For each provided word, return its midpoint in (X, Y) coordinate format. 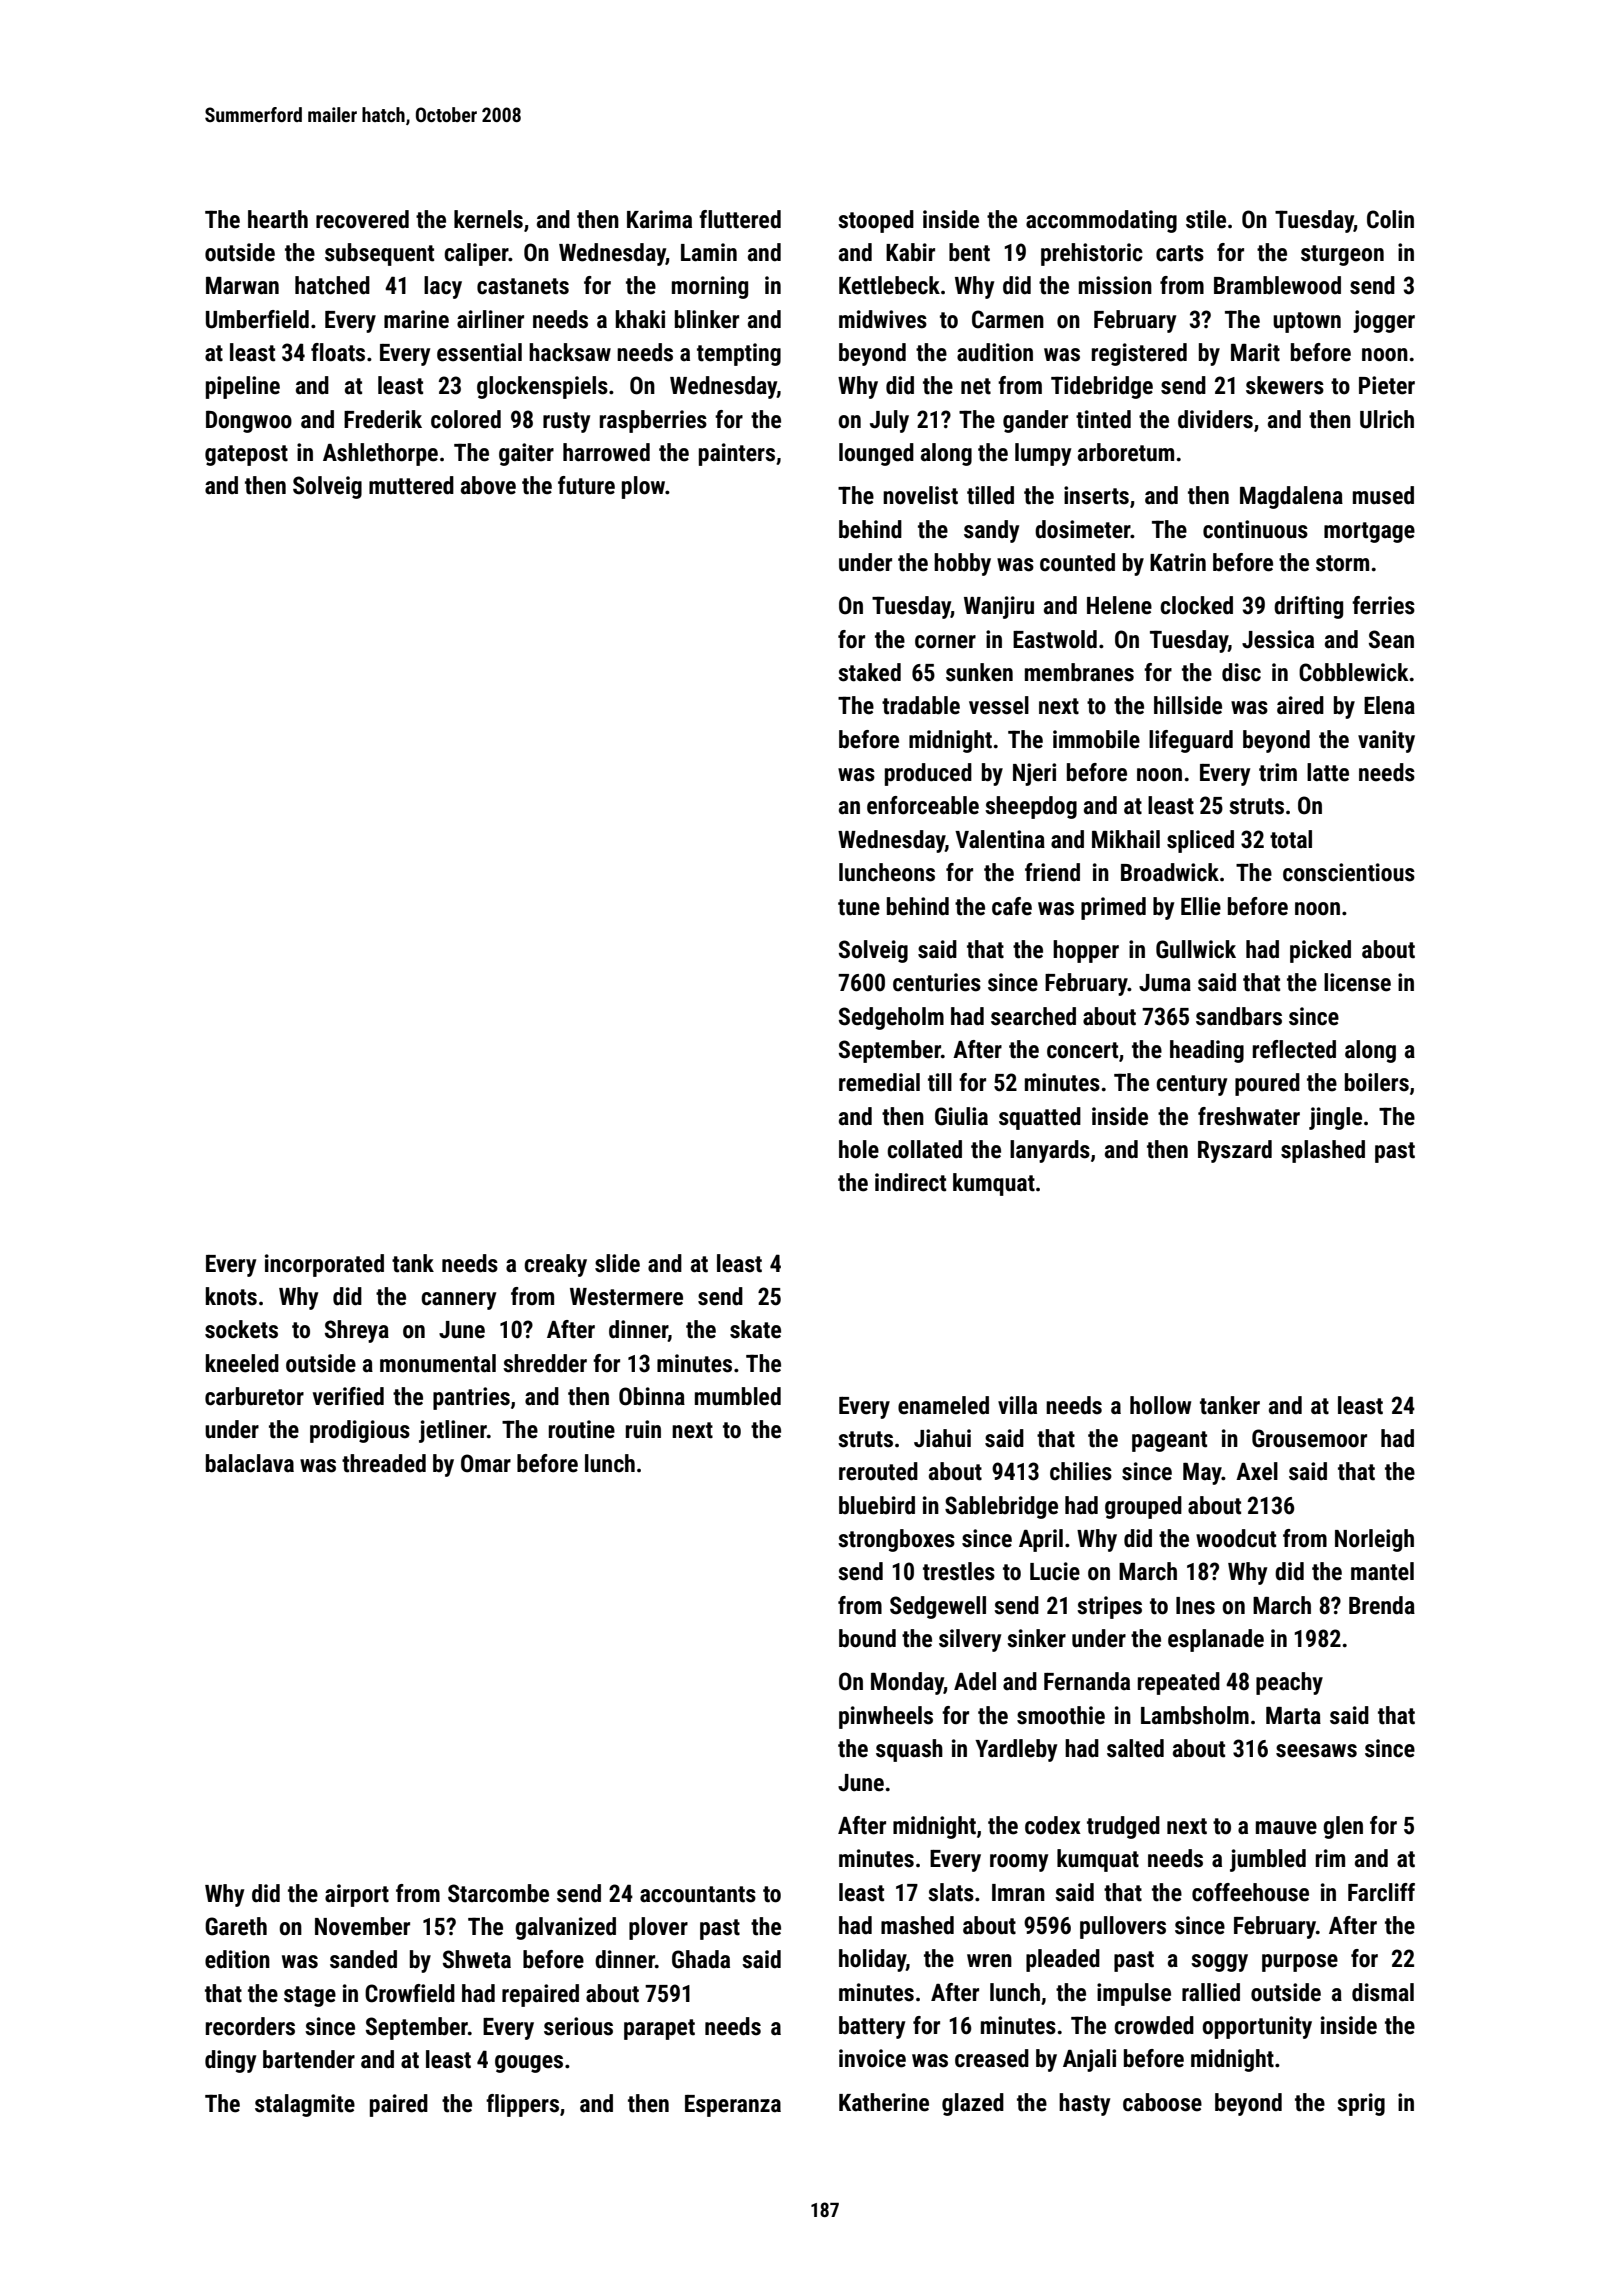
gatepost (246, 455)
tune (859, 907)
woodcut (1236, 1538)
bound (867, 1638)
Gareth (236, 1926)
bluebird (877, 1505)
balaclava (250, 1463)
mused (1383, 495)
